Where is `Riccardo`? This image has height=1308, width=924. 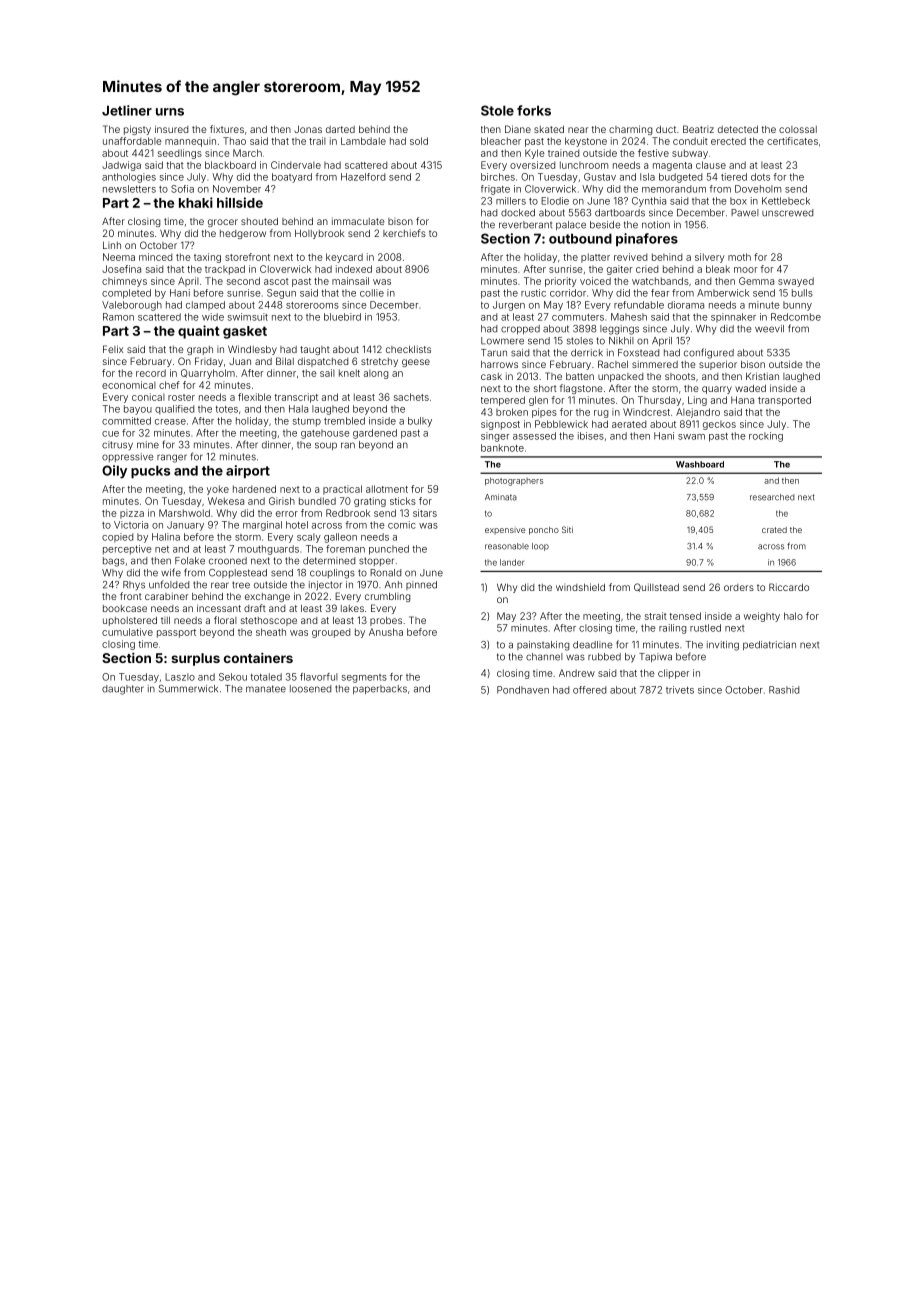
Riccardo is located at coordinates (789, 587).
